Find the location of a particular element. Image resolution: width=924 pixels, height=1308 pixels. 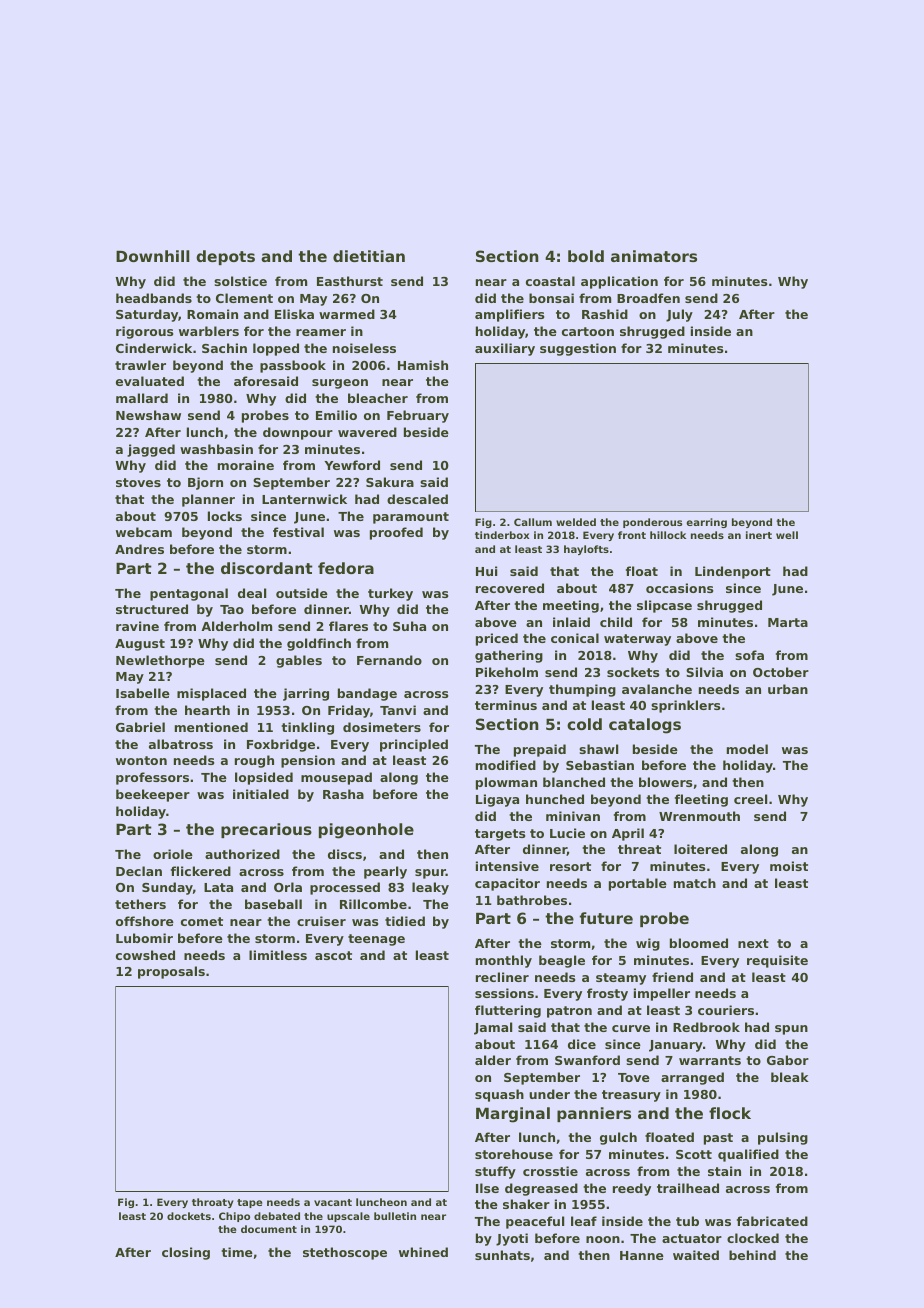

Chipo is located at coordinates (234, 1217).
